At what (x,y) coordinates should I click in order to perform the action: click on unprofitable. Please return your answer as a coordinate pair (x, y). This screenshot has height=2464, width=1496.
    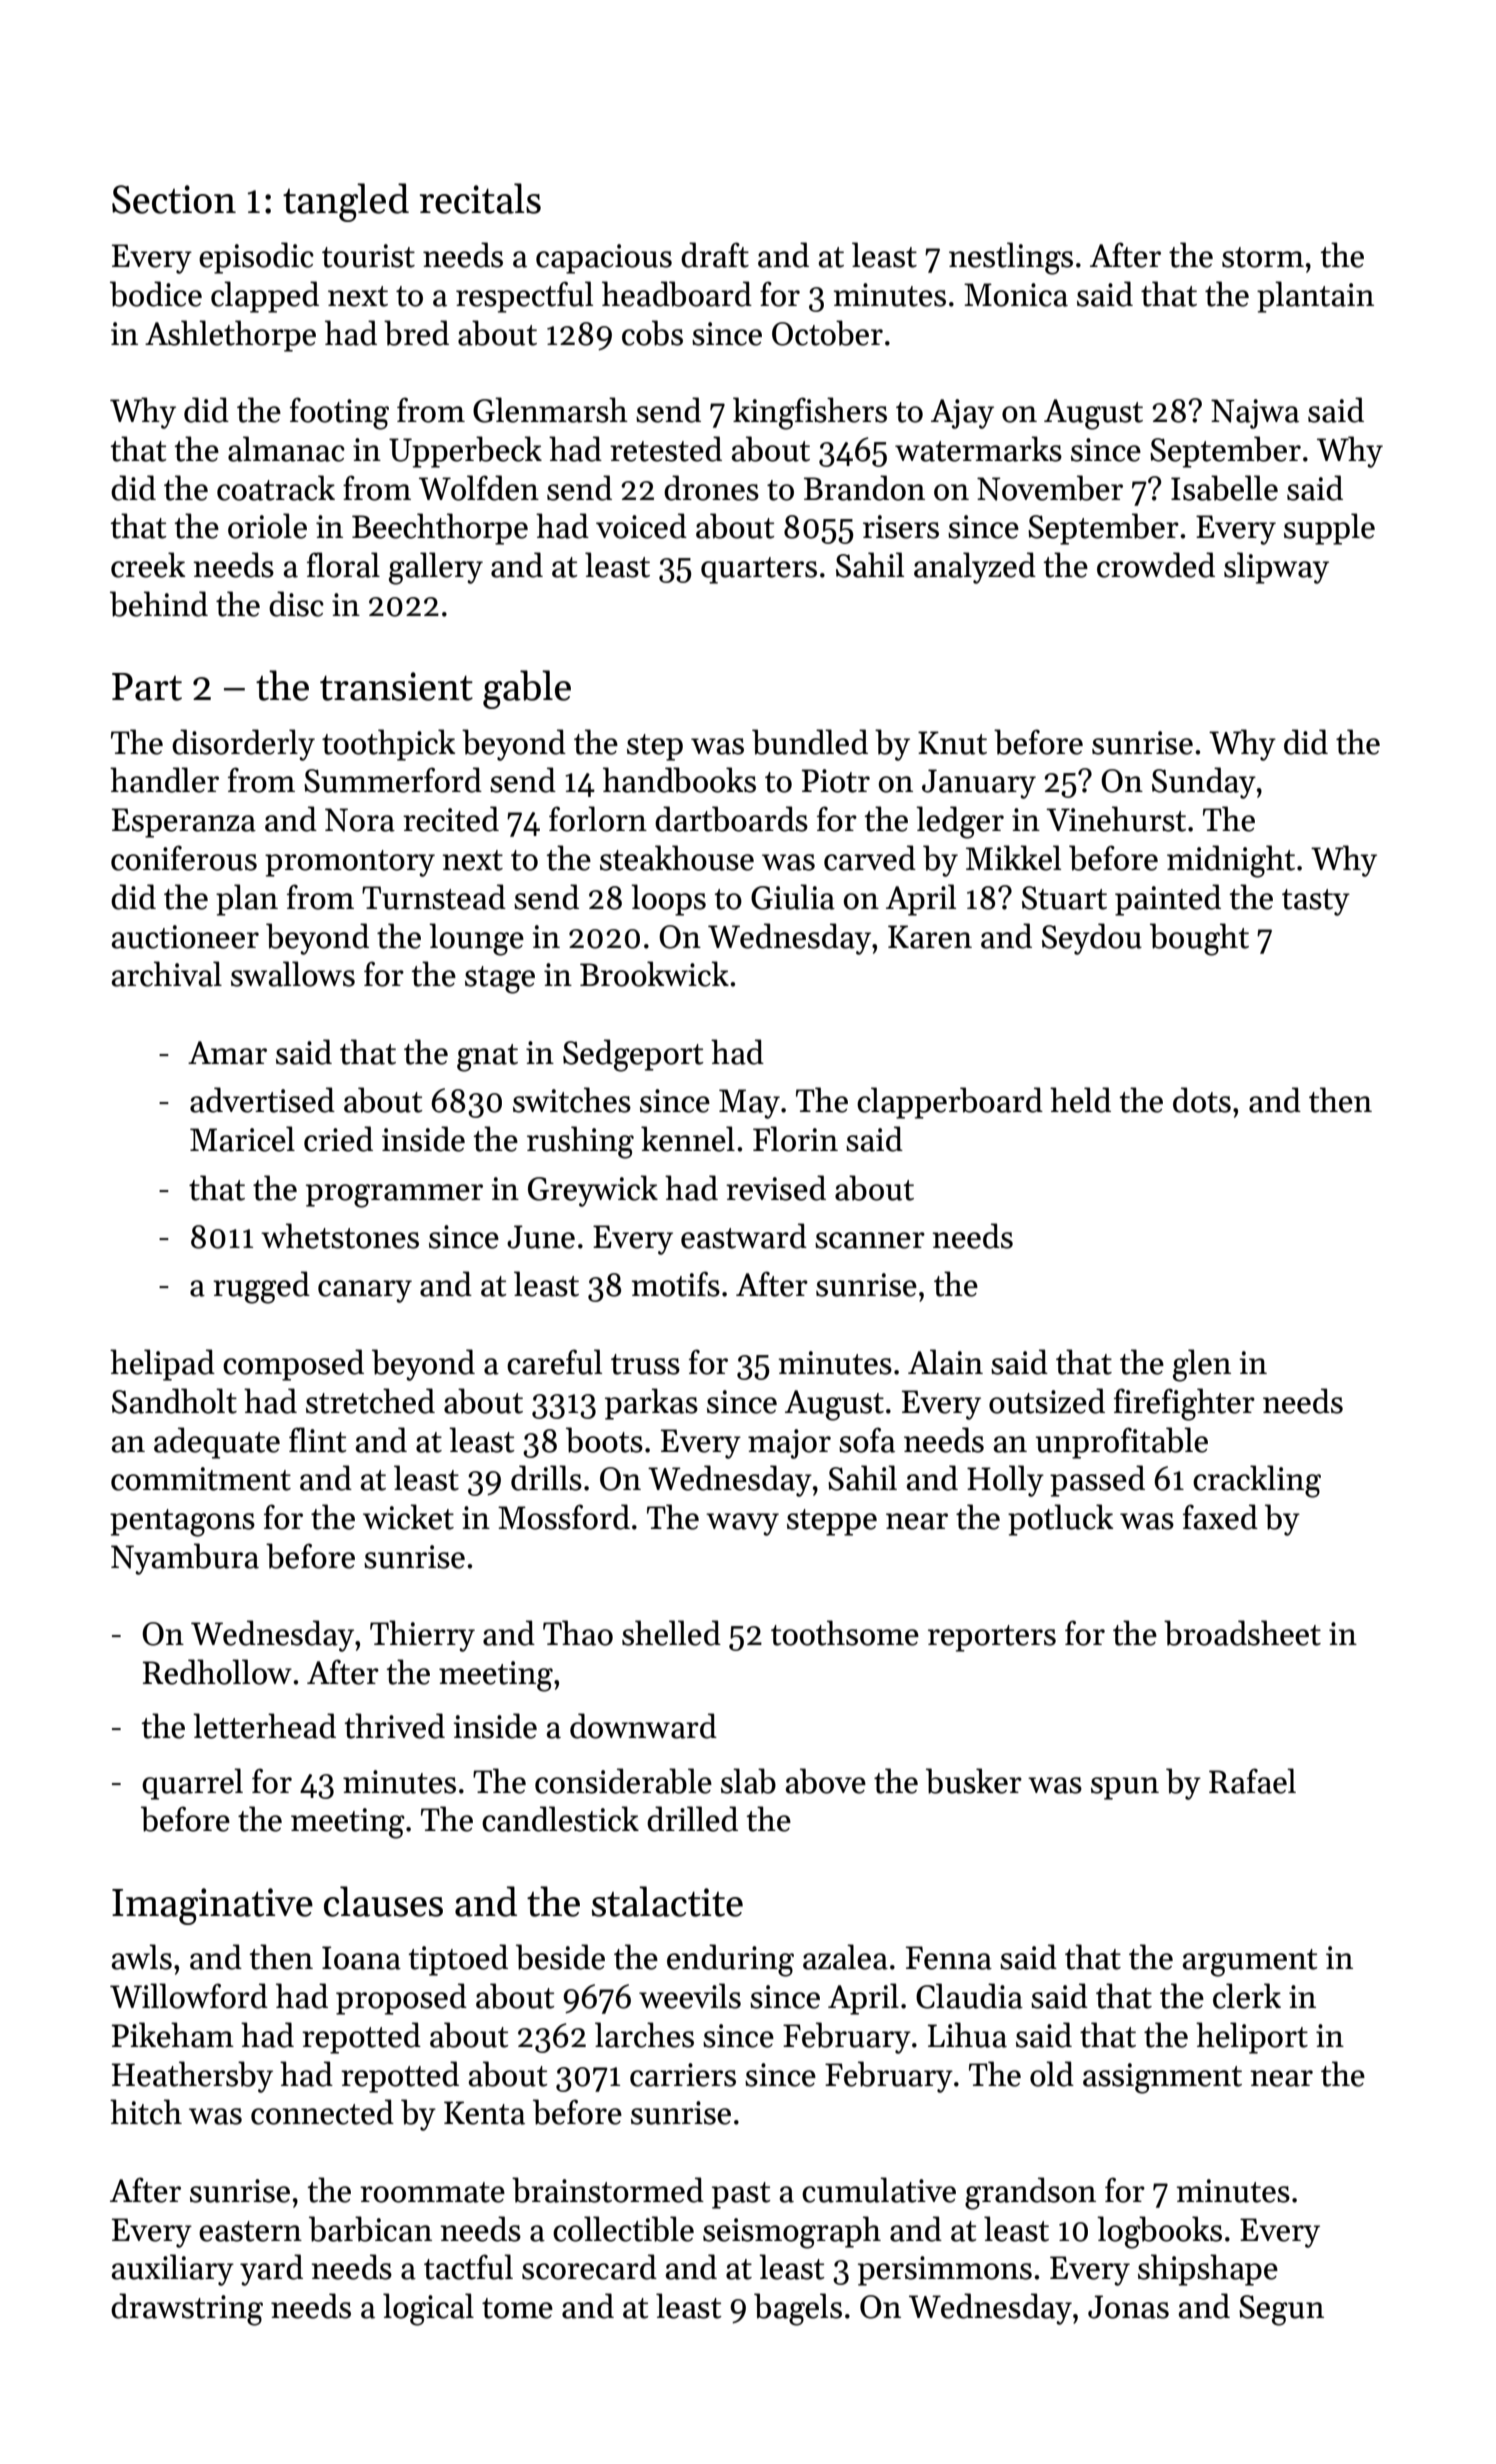
    Looking at the image, I should click on (1122, 1443).
